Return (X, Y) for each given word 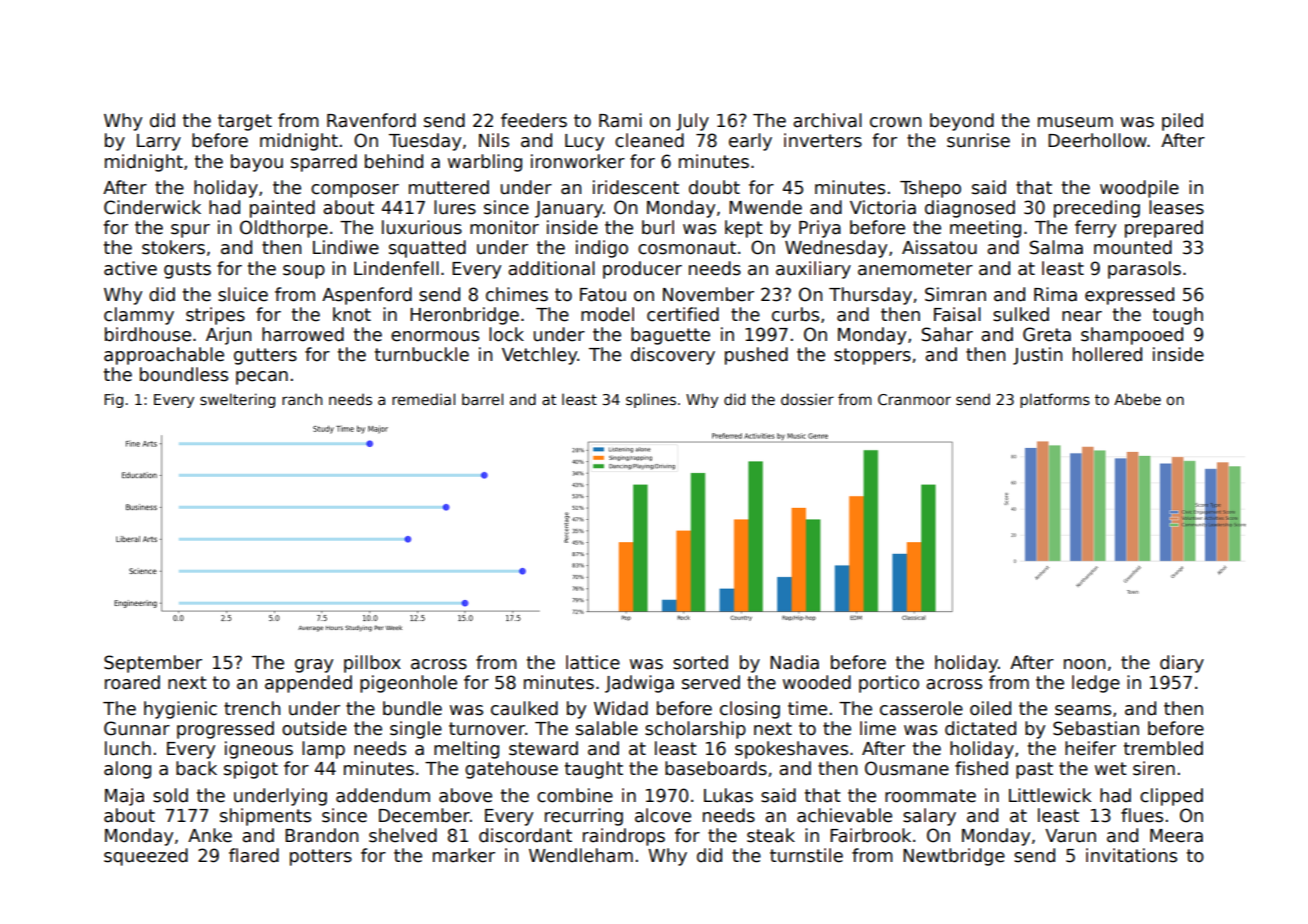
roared (132, 682)
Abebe (1137, 399)
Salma (1056, 247)
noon (1084, 664)
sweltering (237, 400)
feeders (534, 120)
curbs (795, 314)
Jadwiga (639, 684)
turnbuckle (422, 354)
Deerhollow (1097, 140)
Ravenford (371, 120)
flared (254, 855)
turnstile (806, 855)
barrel (482, 399)
